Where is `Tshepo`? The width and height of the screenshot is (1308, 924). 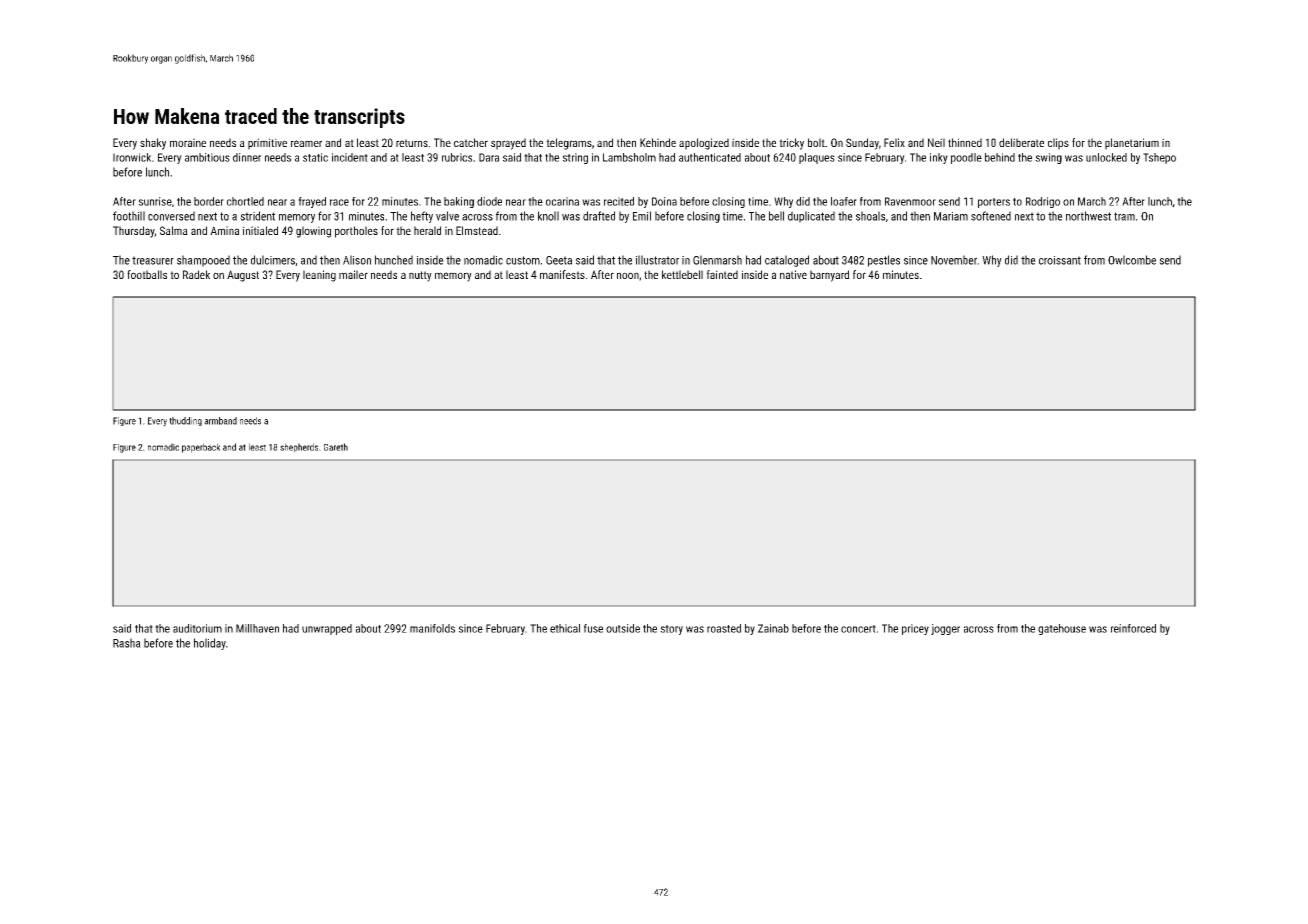 Tshepo is located at coordinates (1159, 158).
